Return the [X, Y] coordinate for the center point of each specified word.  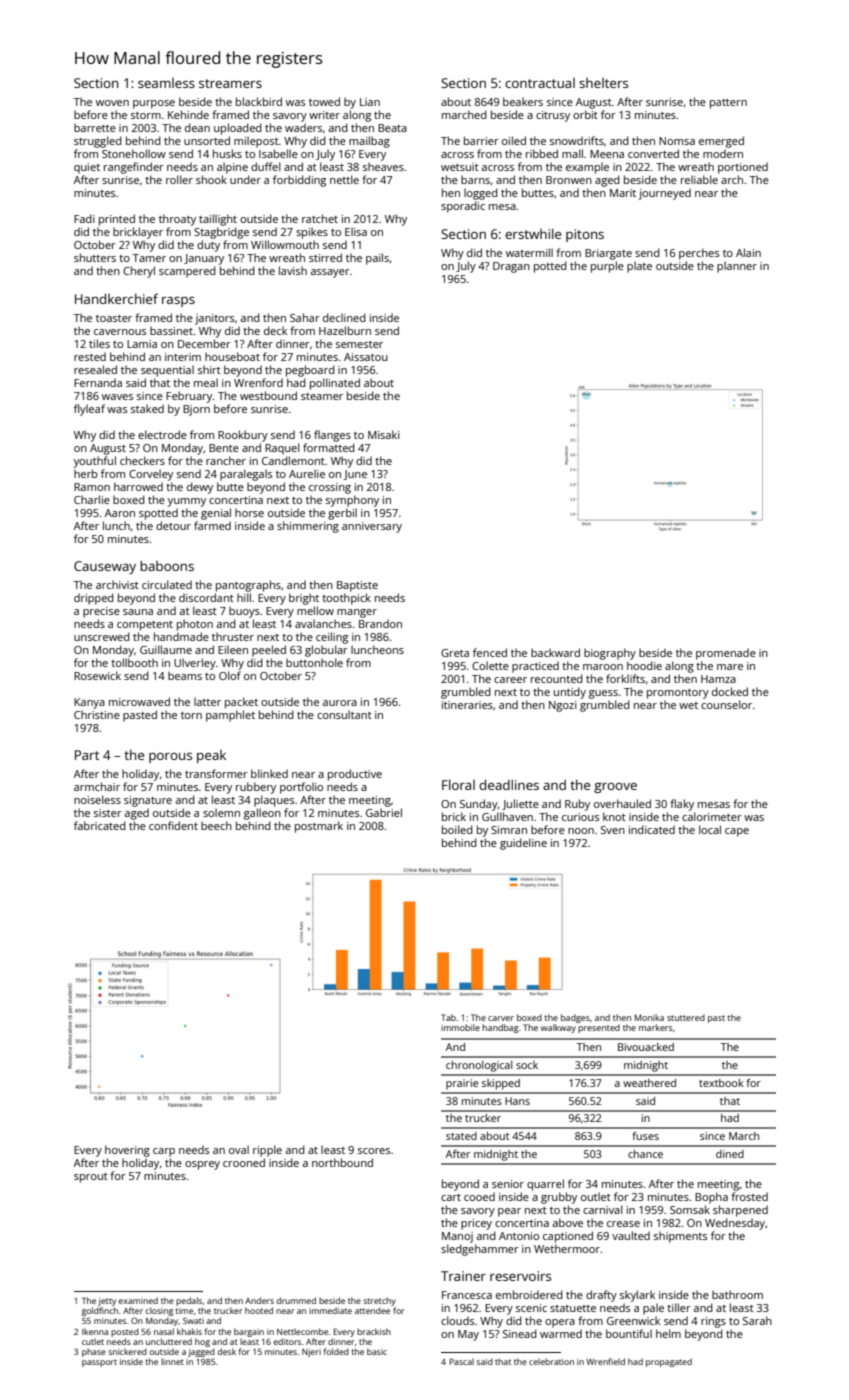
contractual [540, 83]
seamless [166, 83]
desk [226, 1351]
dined [730, 1154]
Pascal [461, 1361]
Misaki [384, 434]
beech [216, 825]
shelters [603, 83]
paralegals [246, 475]
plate [639, 267]
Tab [448, 1017]
